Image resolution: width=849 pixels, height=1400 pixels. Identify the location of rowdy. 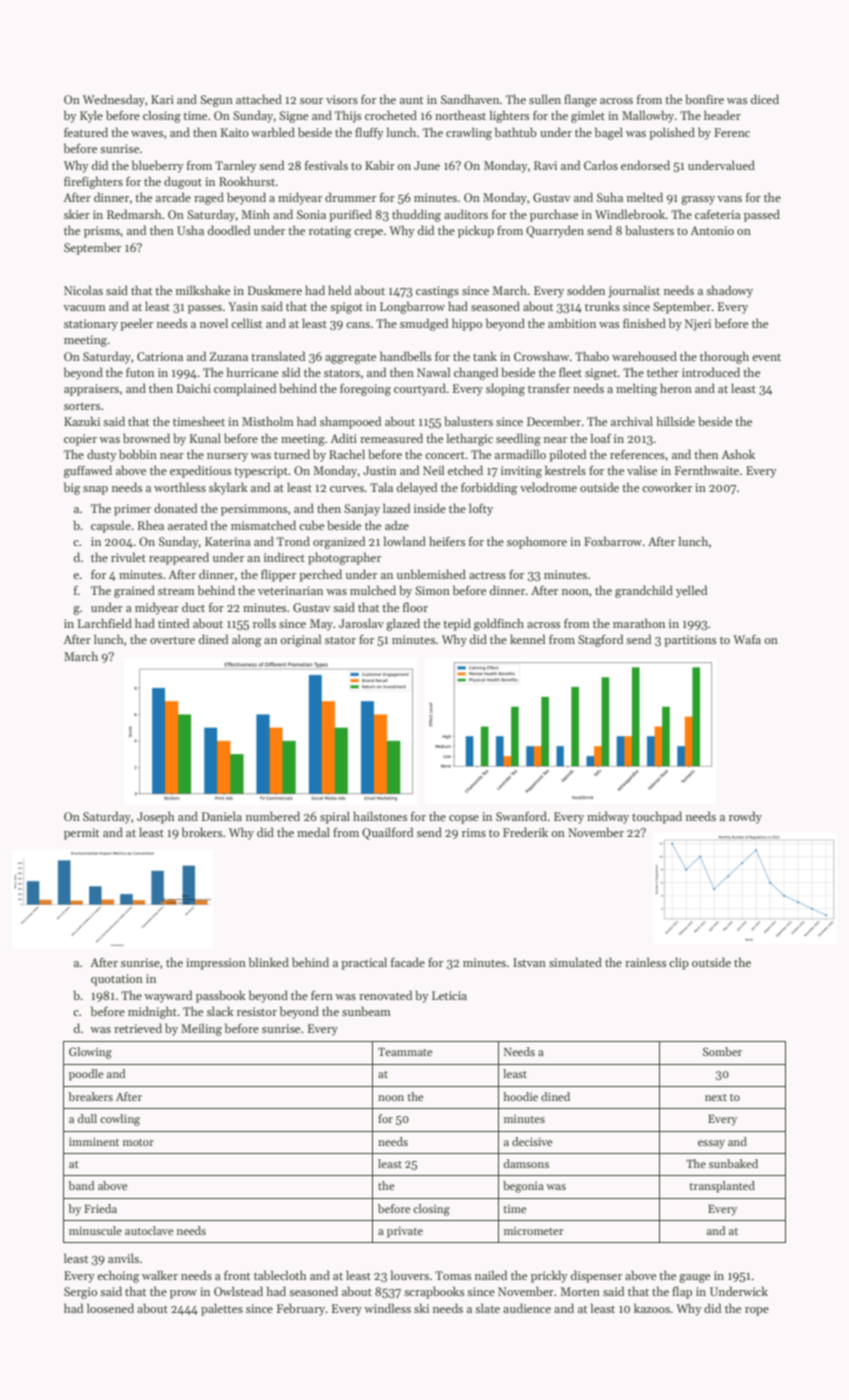
(745, 817).
